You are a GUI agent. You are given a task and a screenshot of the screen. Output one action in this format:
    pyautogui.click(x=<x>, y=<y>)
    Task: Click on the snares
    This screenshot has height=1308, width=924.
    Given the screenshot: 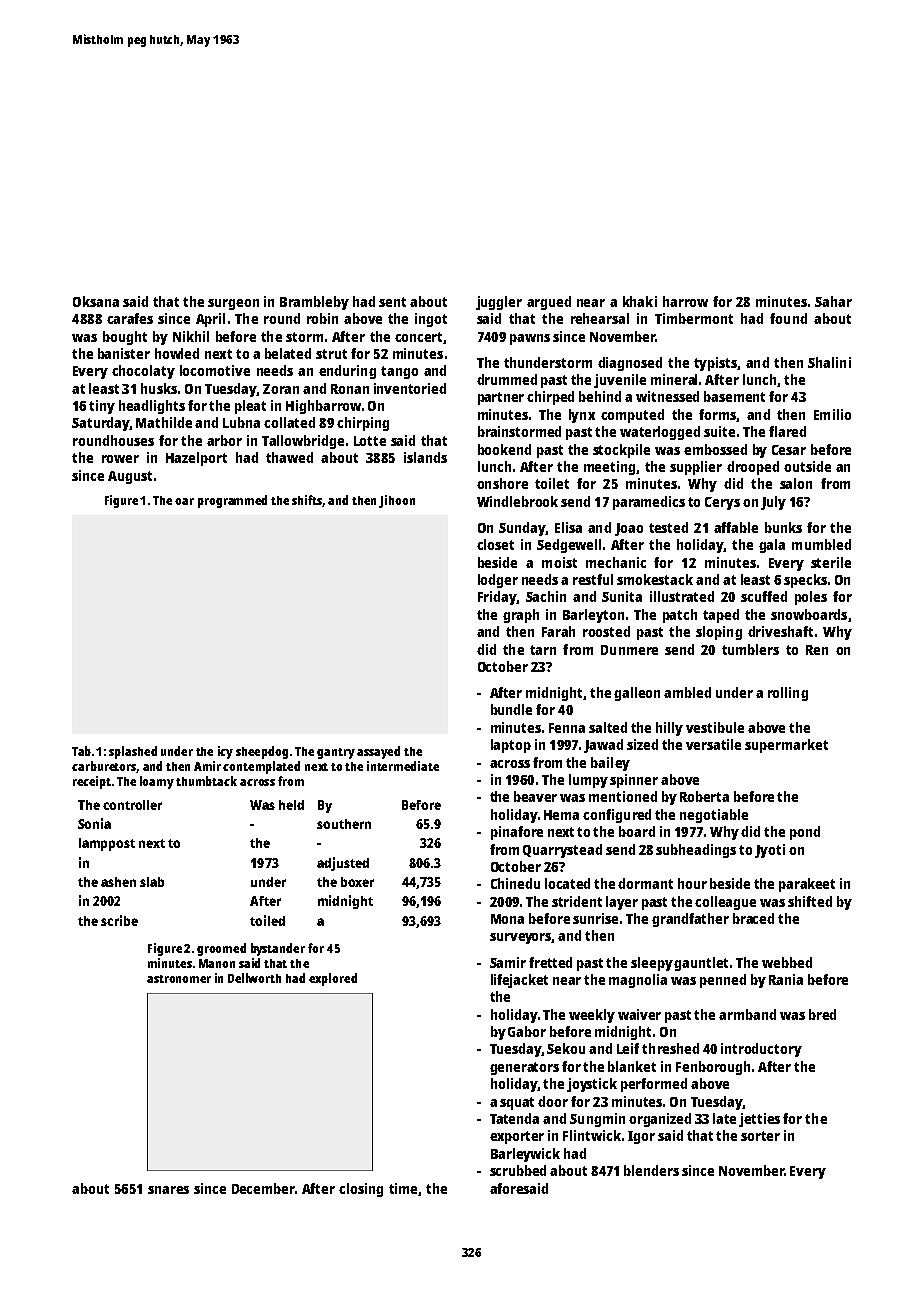 What is the action you would take?
    pyautogui.click(x=168, y=1190)
